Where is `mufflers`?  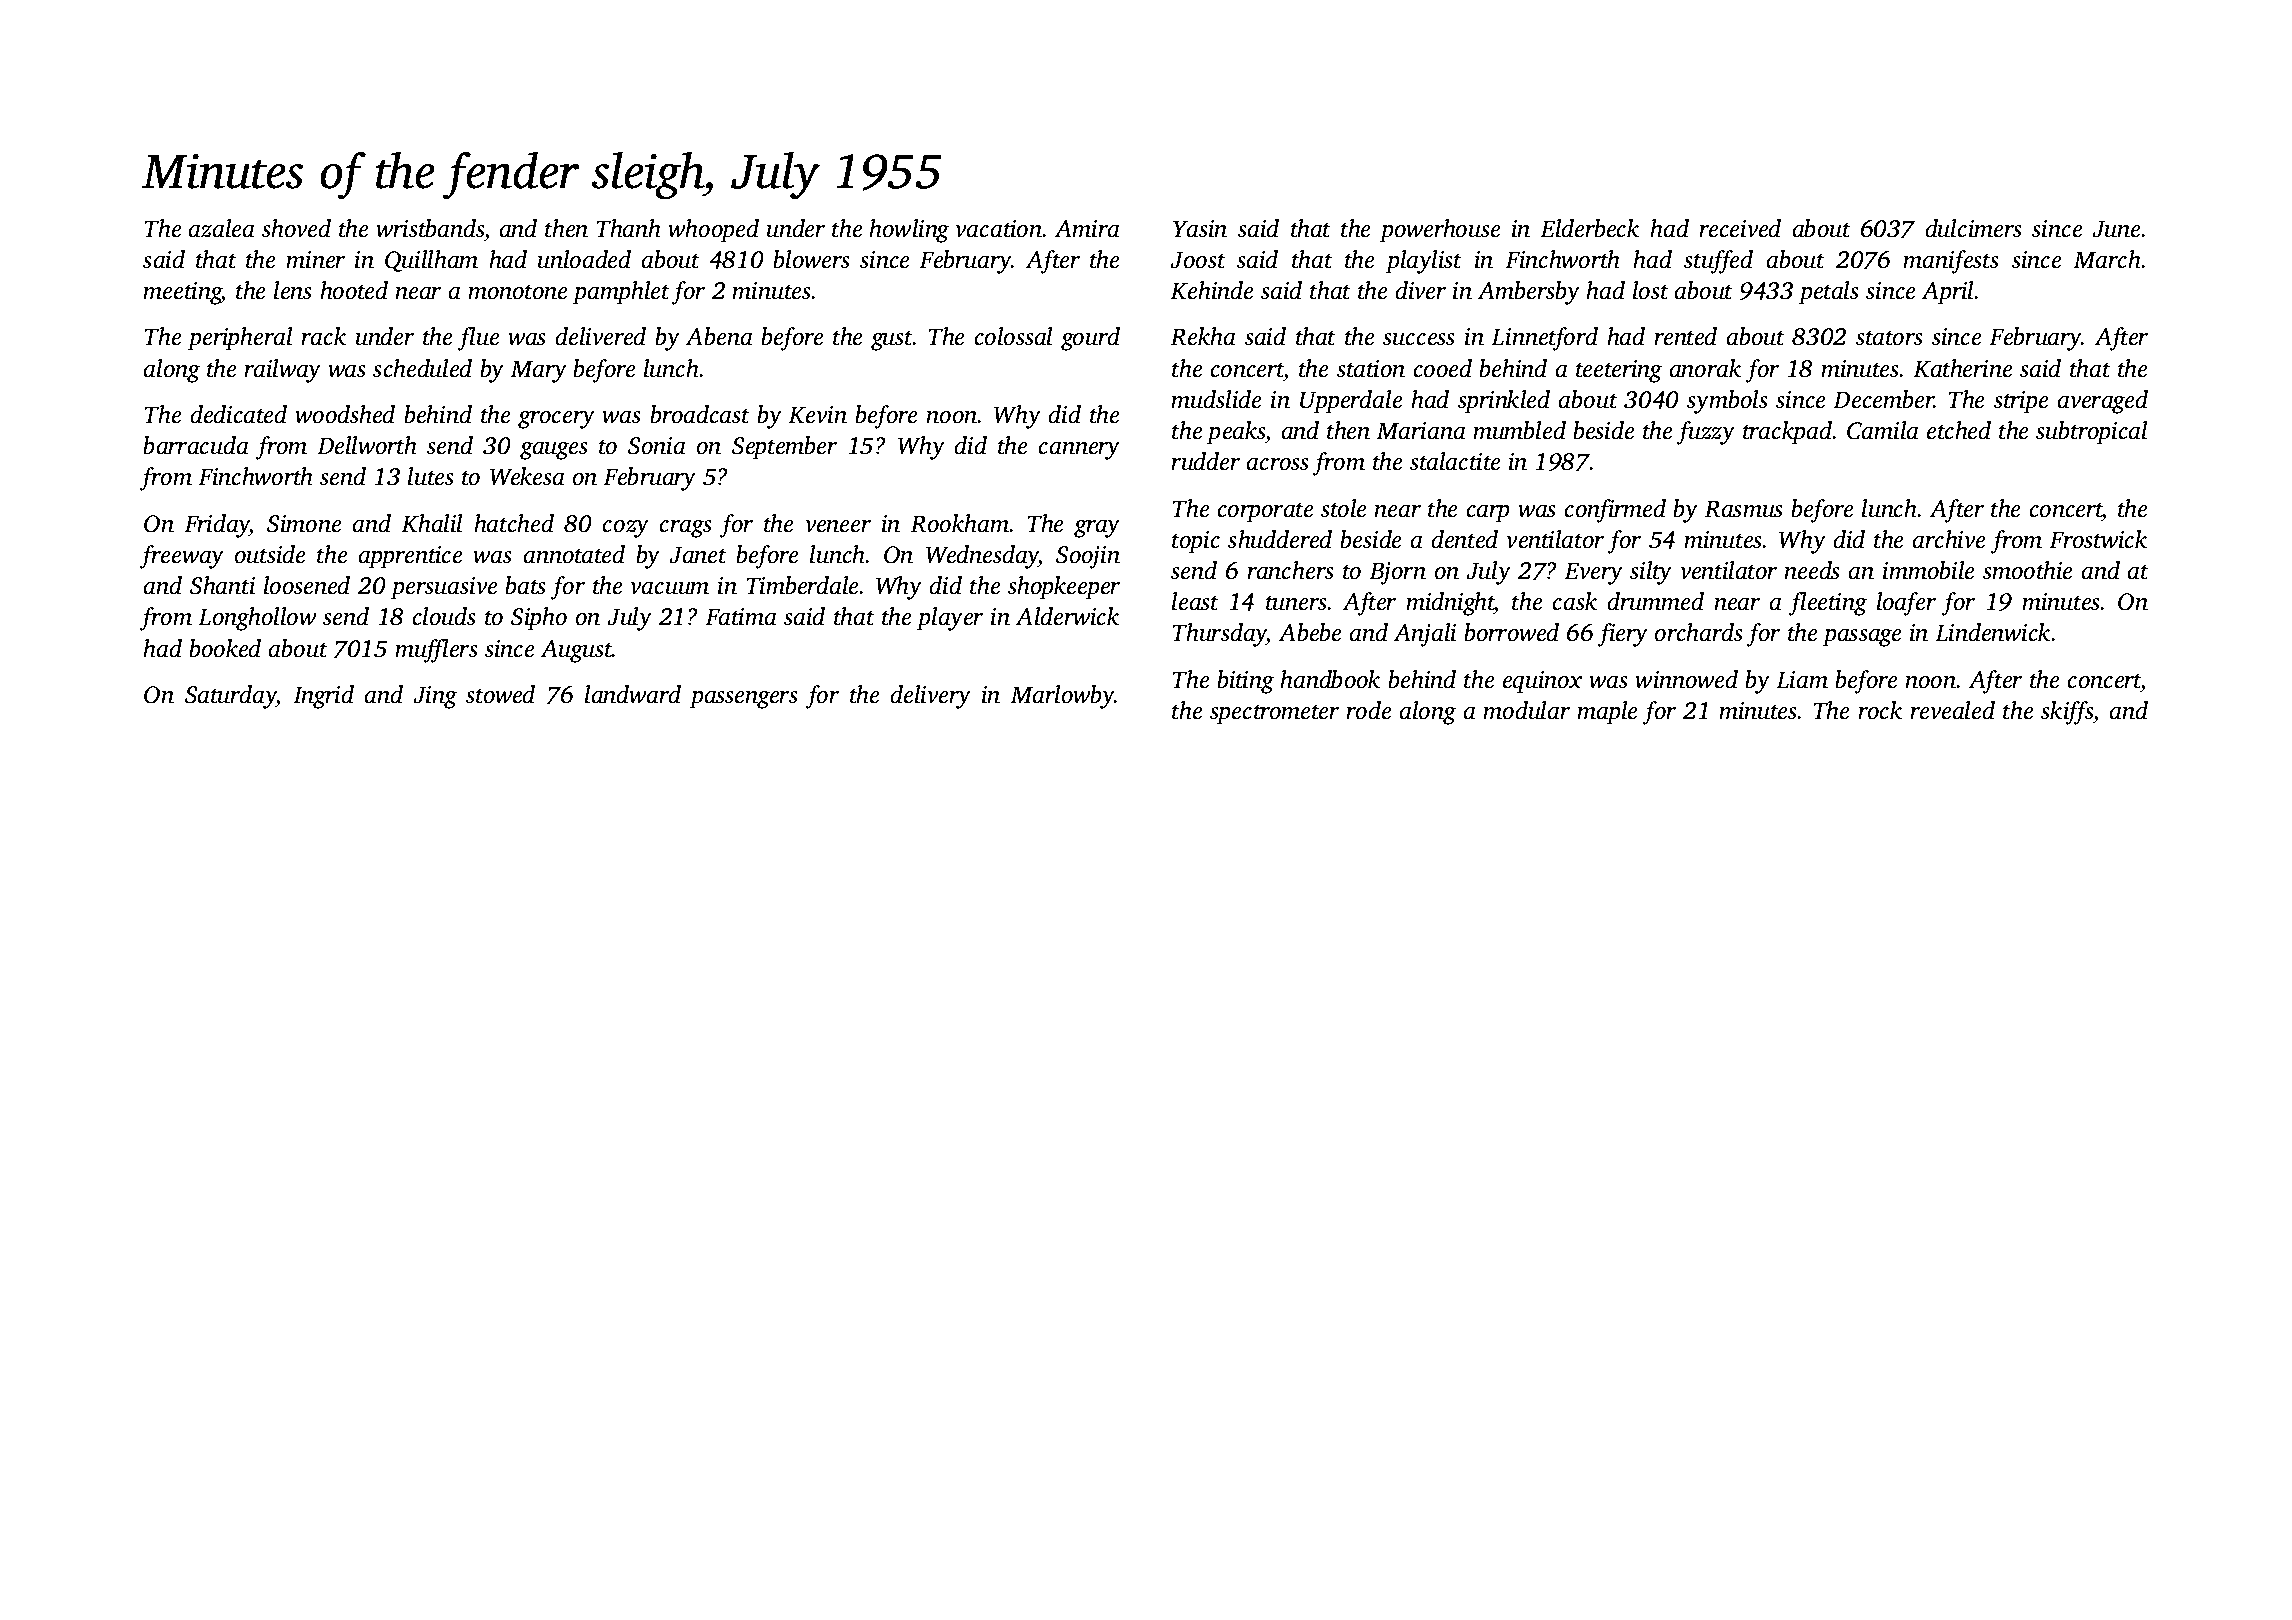 mufflers is located at coordinates (436, 651).
